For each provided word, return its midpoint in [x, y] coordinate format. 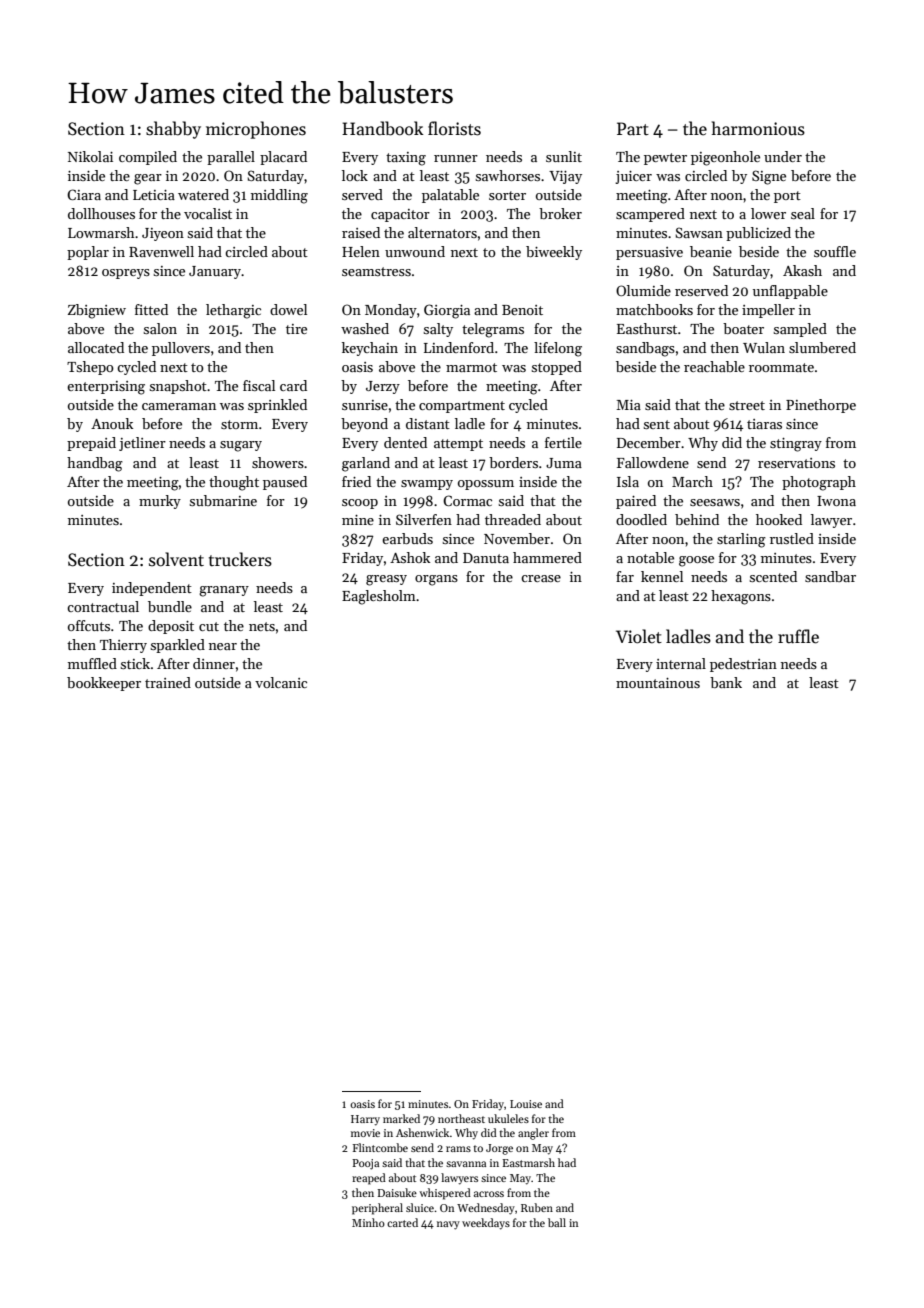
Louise [526, 1104]
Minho [368, 1222]
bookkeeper [104, 684]
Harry [365, 1120]
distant [428, 423]
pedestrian [743, 665]
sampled [800, 330]
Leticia [154, 195]
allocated [96, 347]
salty [438, 330]
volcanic [281, 682]
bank [726, 682]
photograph [819, 483]
